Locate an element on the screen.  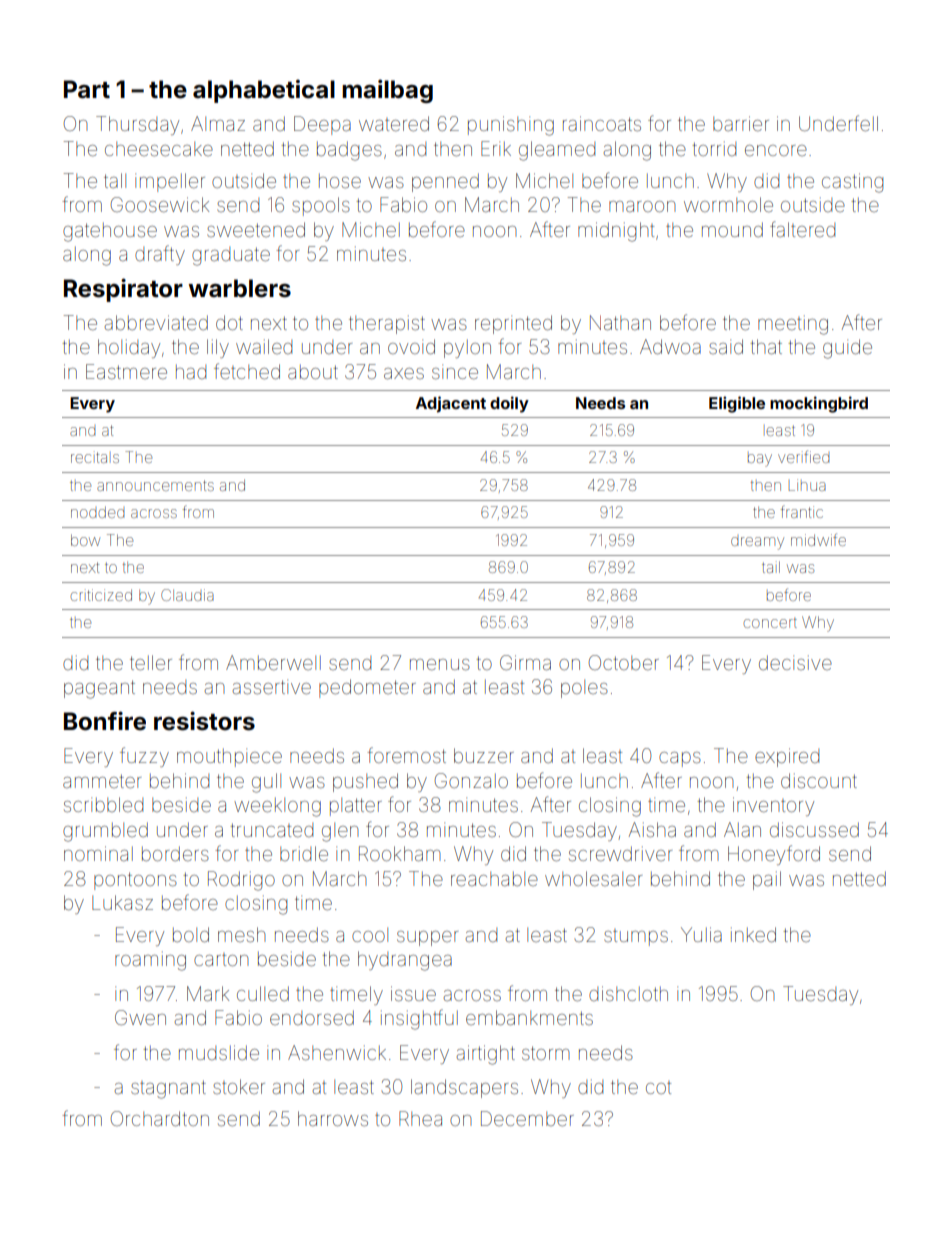
December is located at coordinates (527, 1118).
